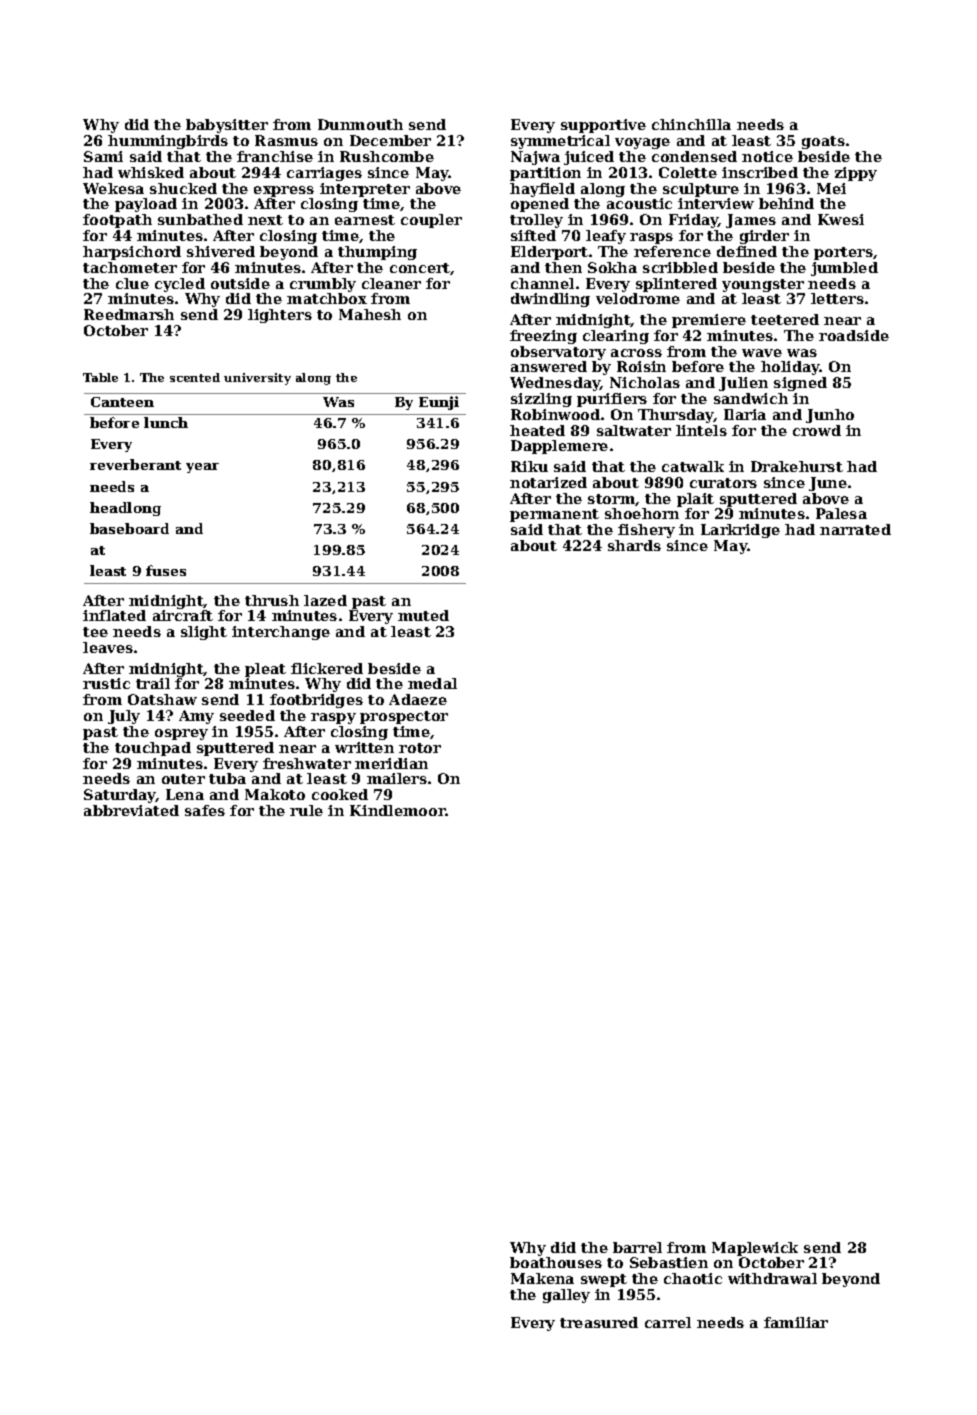 The width and height of the screenshot is (977, 1415). What do you see at coordinates (423, 615) in the screenshot?
I see `muted` at bounding box center [423, 615].
